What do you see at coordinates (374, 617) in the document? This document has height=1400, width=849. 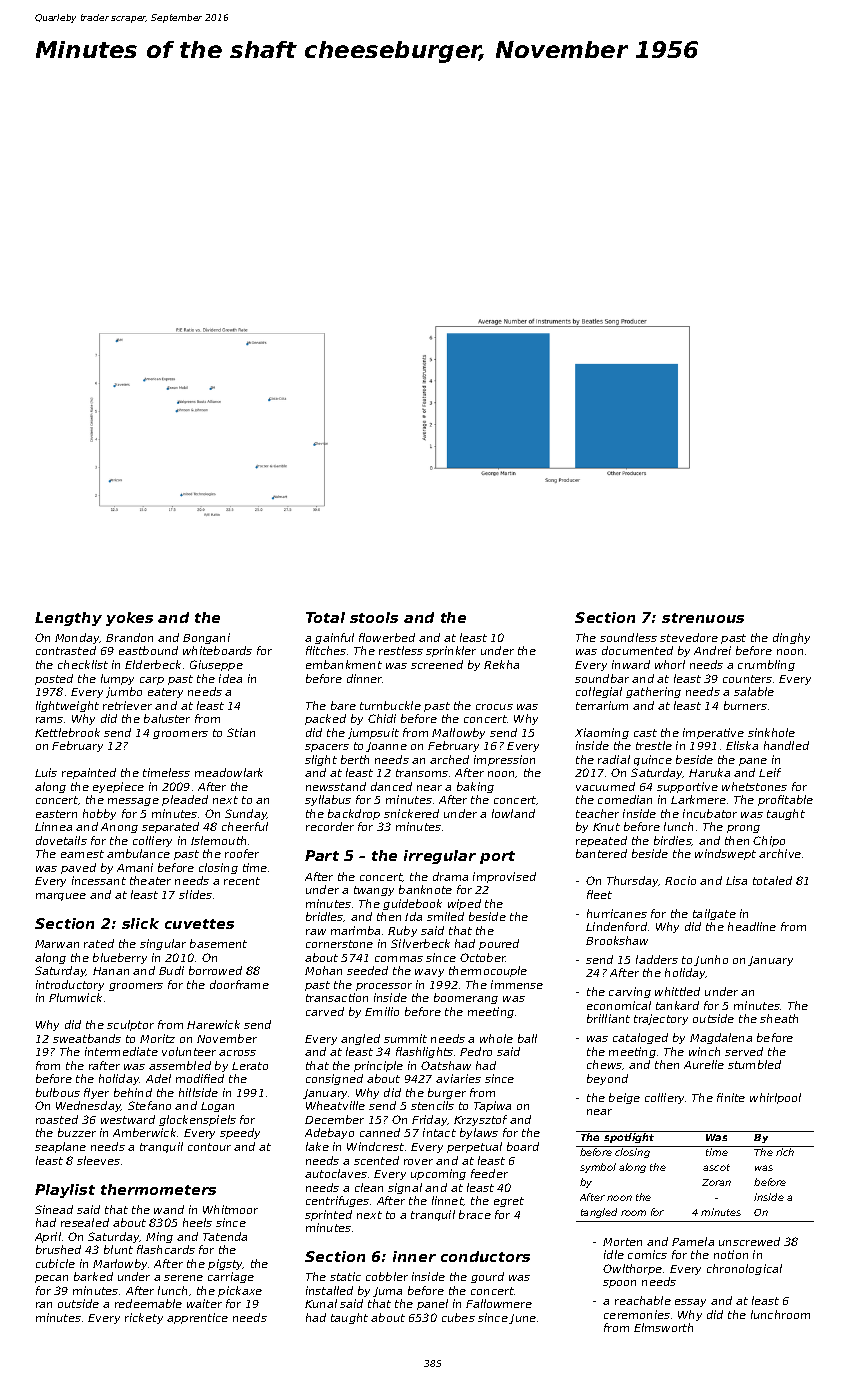 I see `stools` at bounding box center [374, 617].
